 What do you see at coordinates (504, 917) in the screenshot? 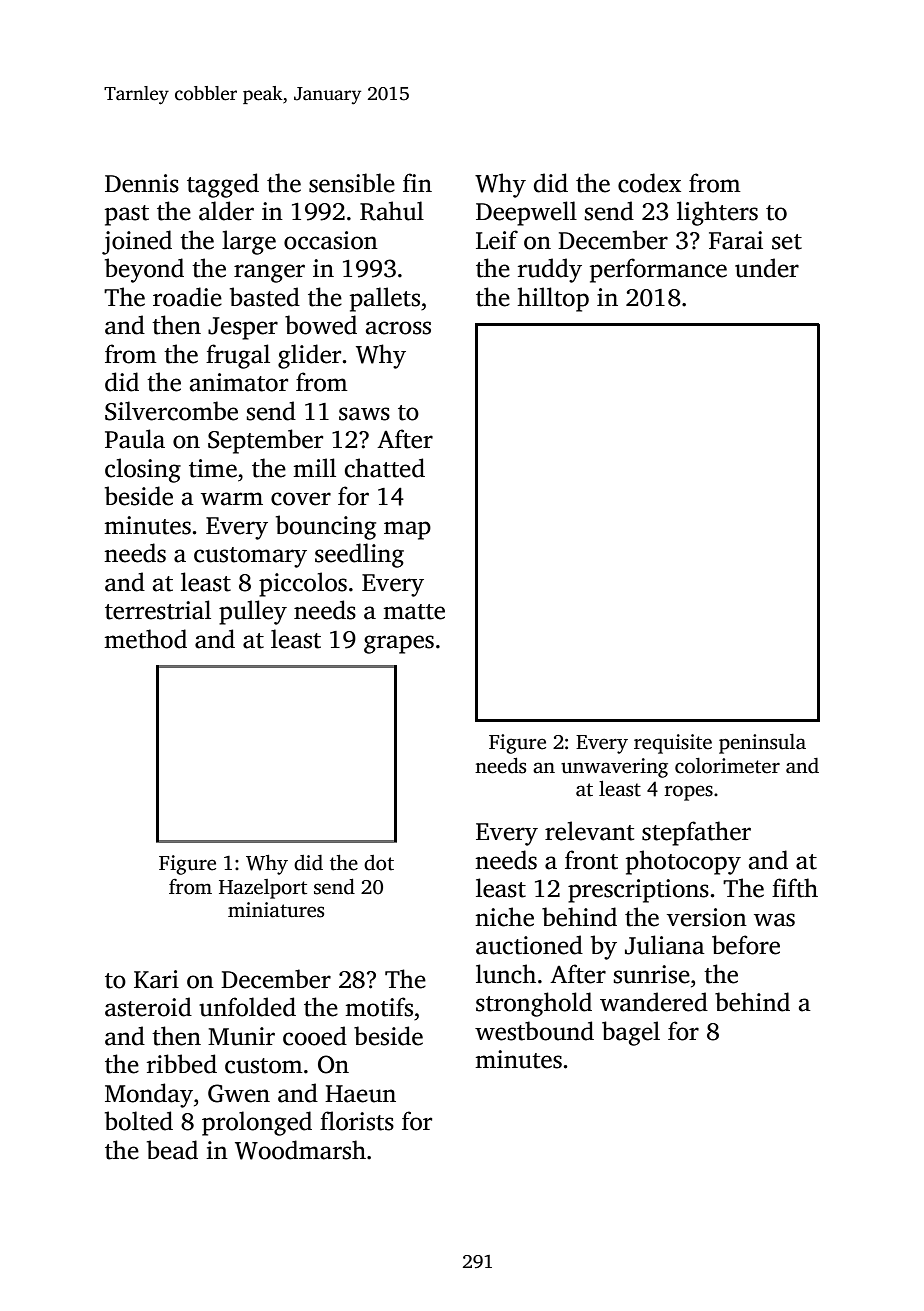
I see `niche` at bounding box center [504, 917].
